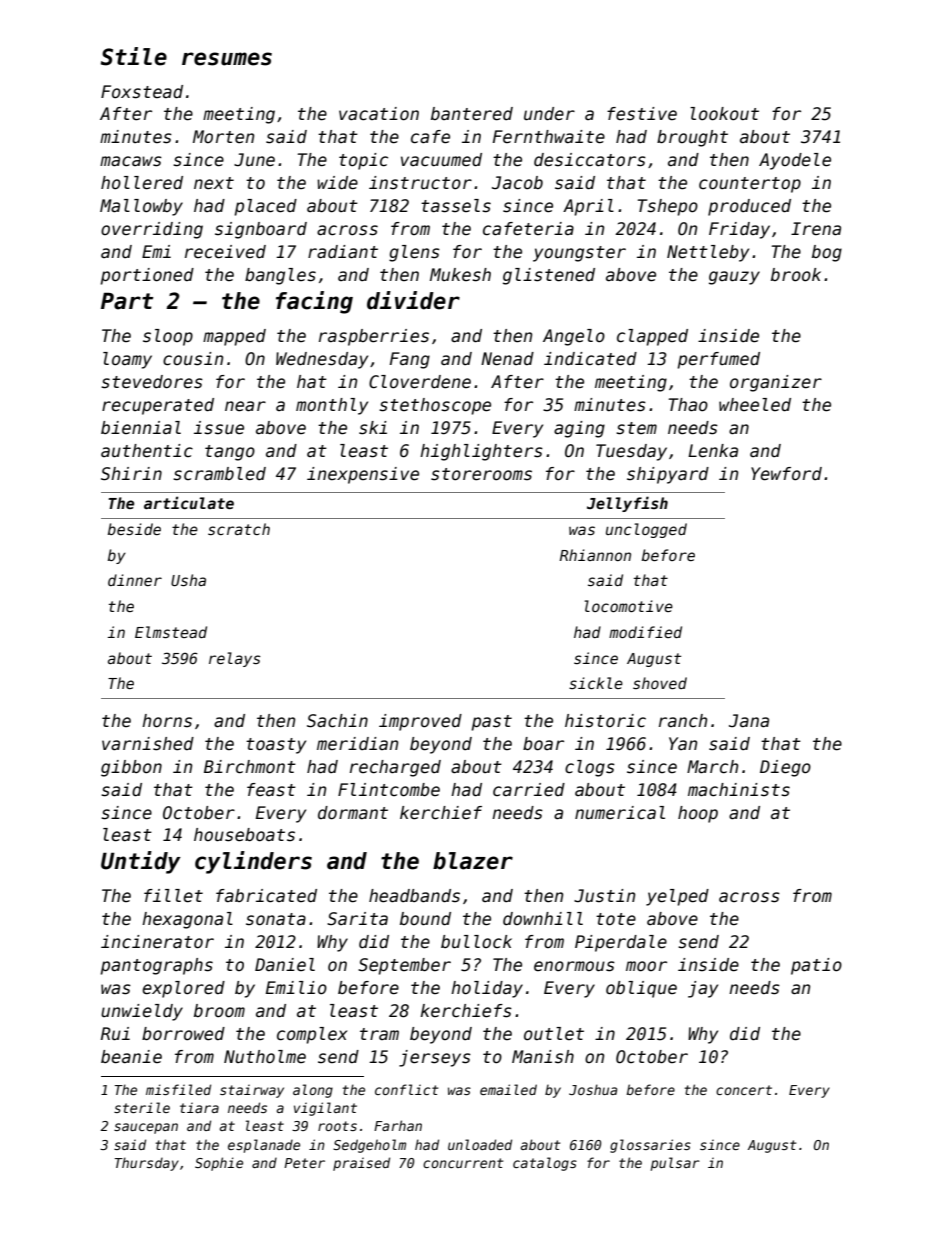 Image resolution: width=952 pixels, height=1233 pixels. I want to click on pantographs, so click(157, 966).
